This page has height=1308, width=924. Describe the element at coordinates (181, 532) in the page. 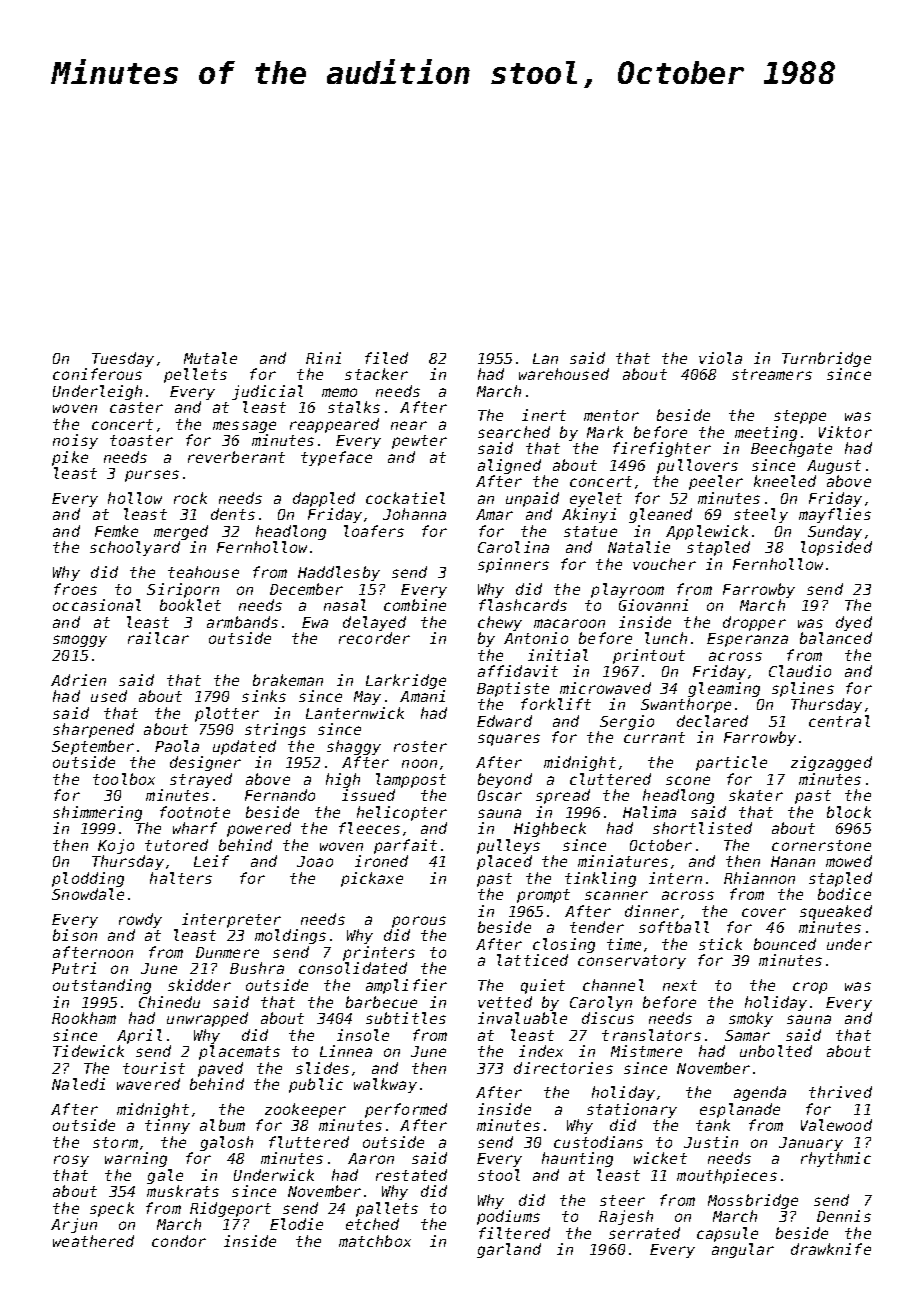

I see `merged` at that location.
